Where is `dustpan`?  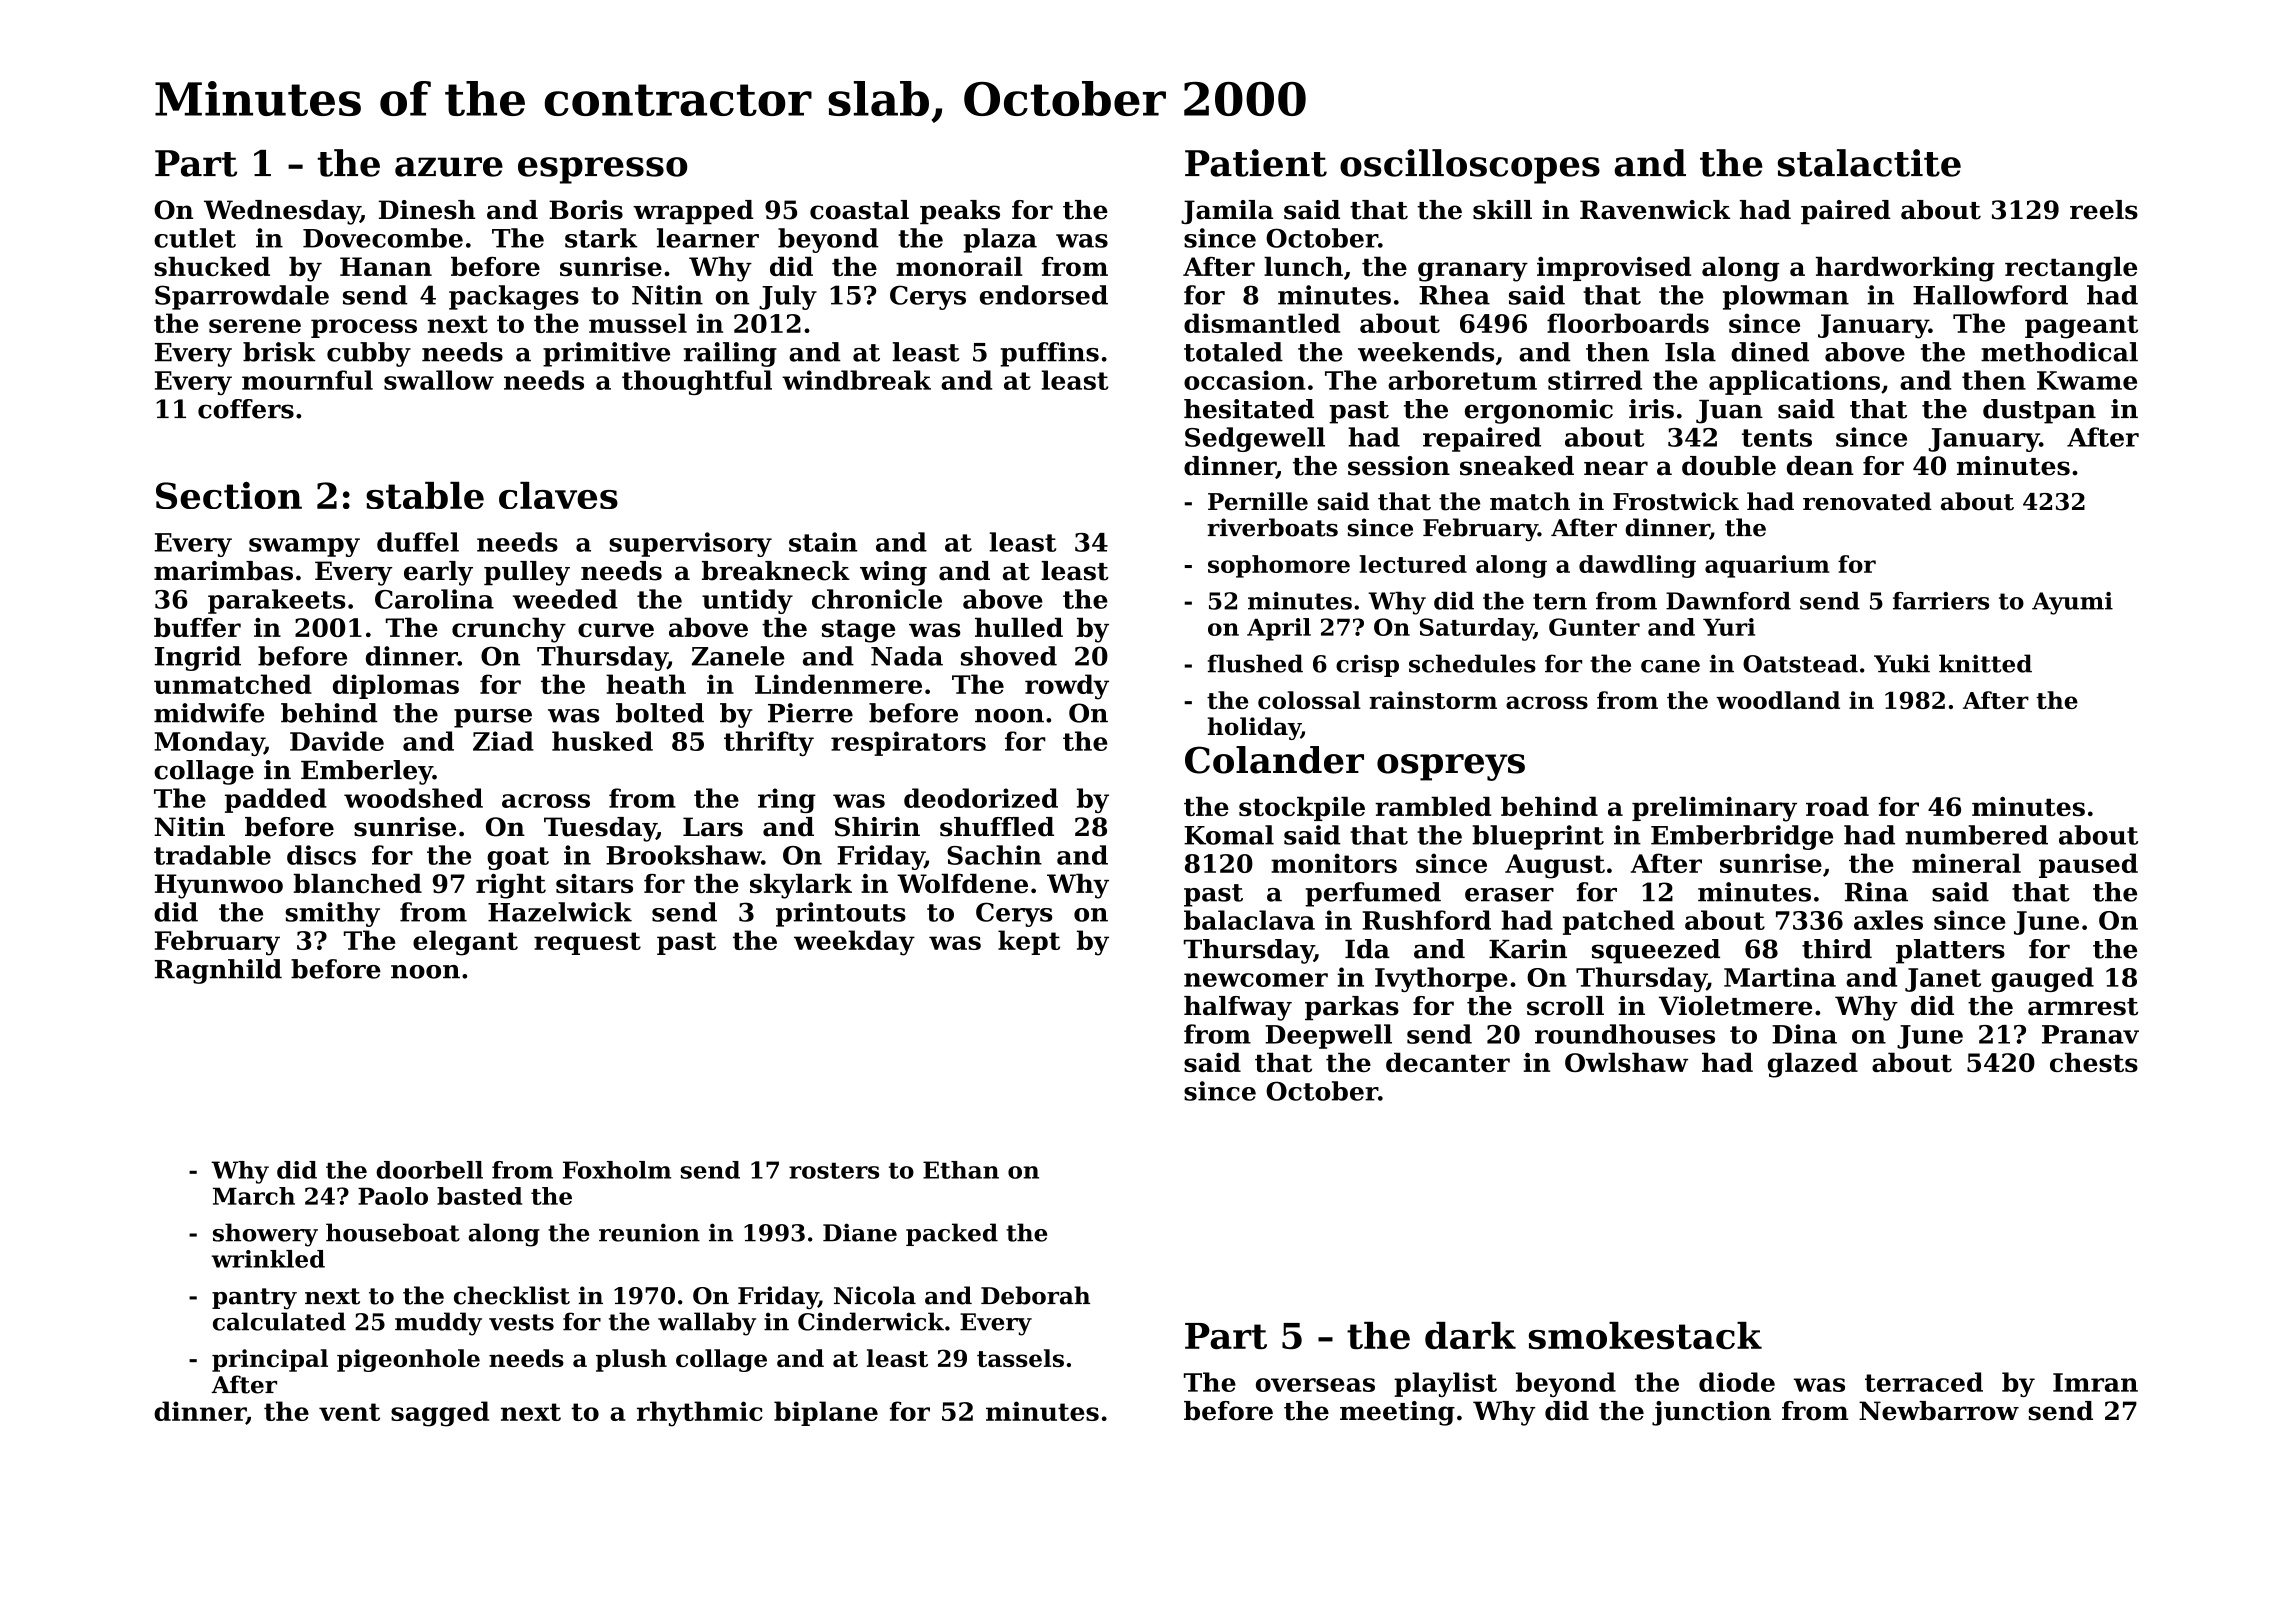
dustpan is located at coordinates (2039, 411).
